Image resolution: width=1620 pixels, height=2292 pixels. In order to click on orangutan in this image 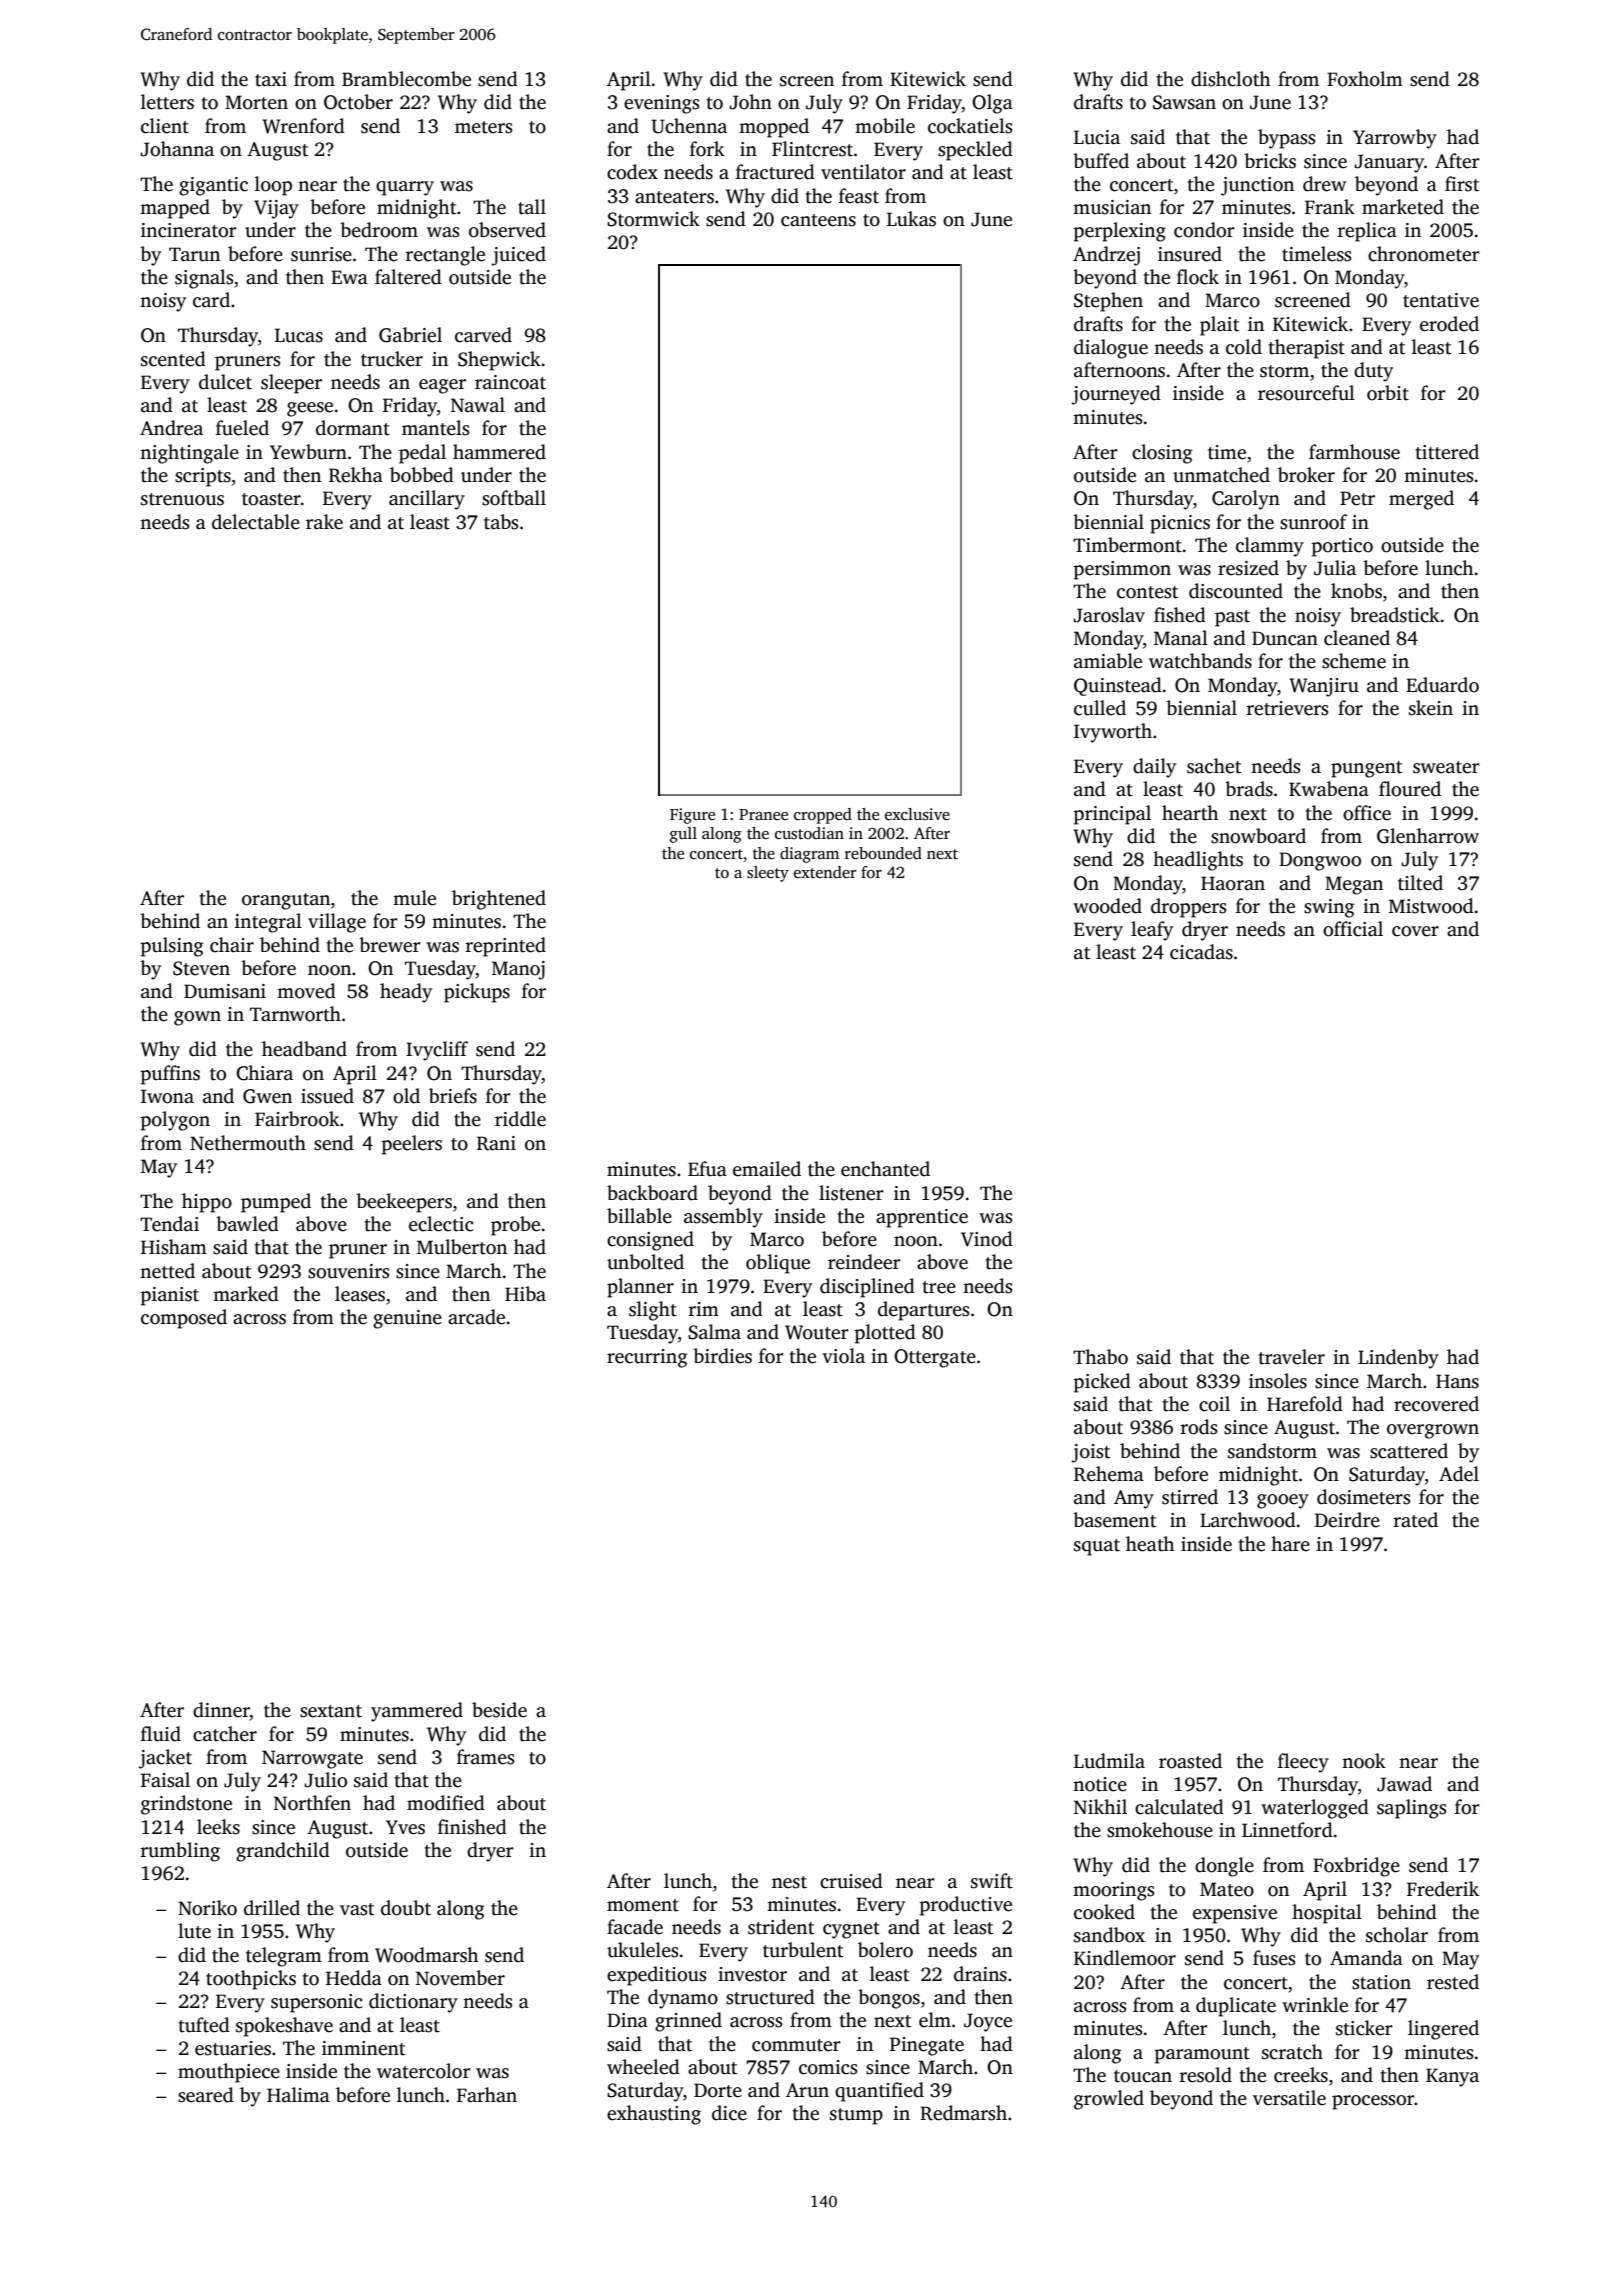, I will do `click(286, 901)`.
